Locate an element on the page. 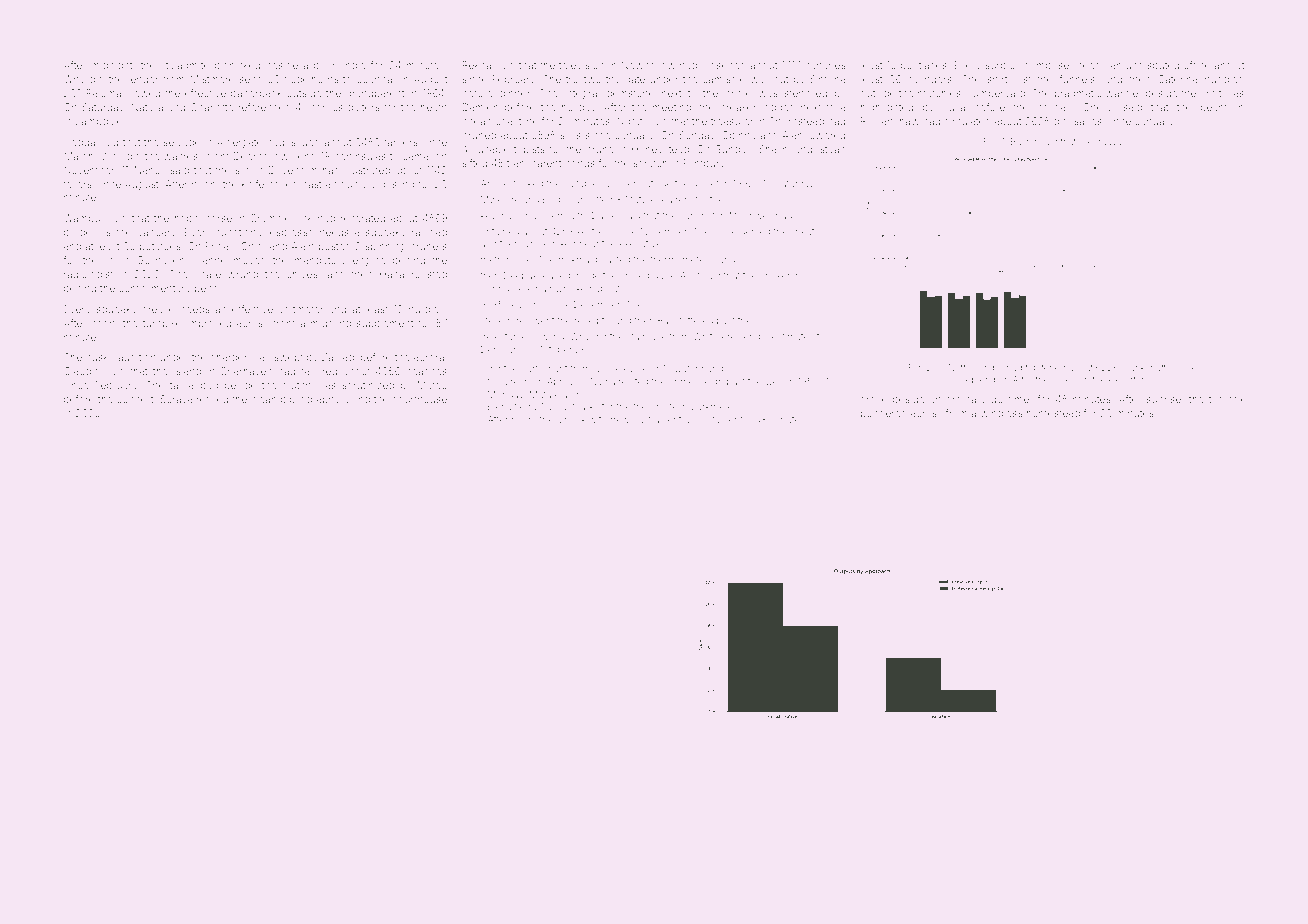 The image size is (1308, 924). gimlet is located at coordinates (705, 184).
